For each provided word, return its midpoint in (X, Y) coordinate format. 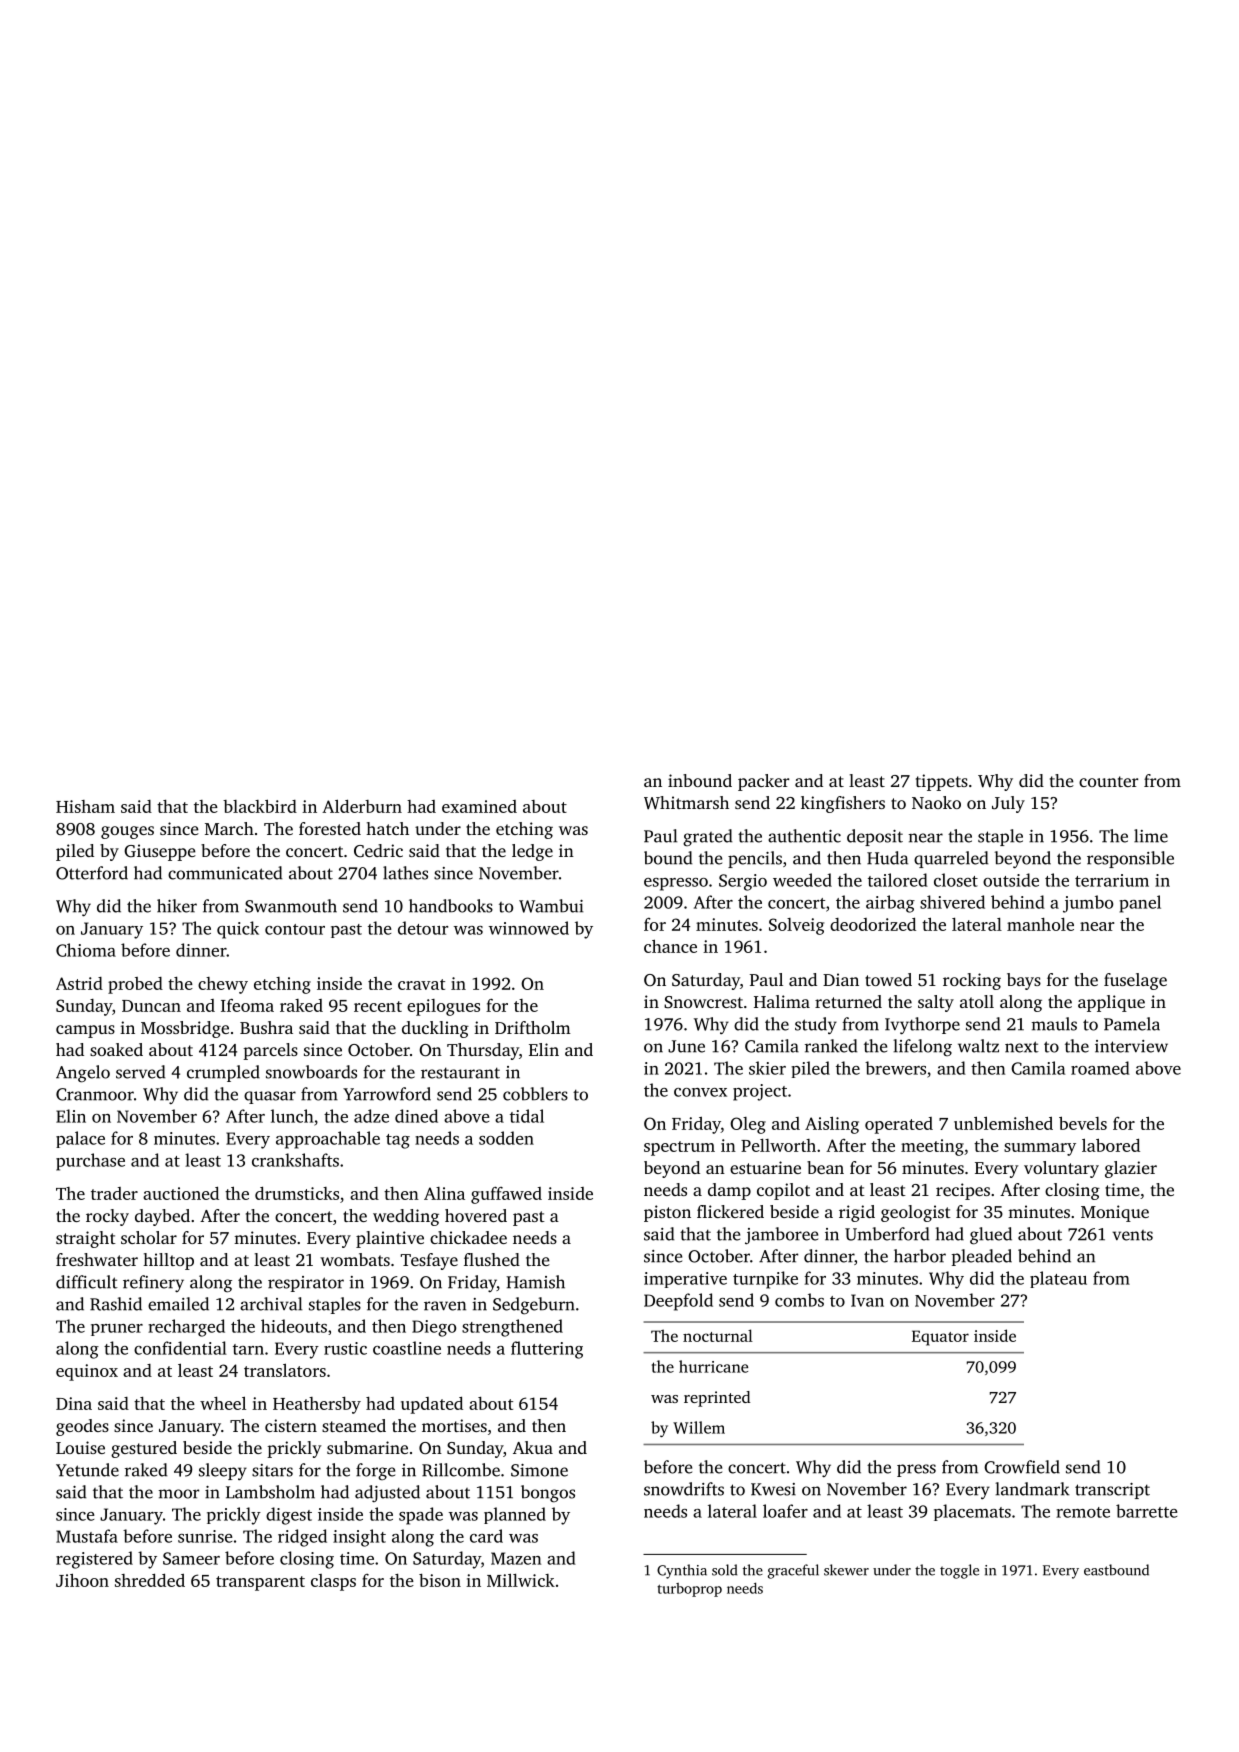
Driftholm (533, 1027)
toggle (959, 1571)
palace (80, 1139)
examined (479, 806)
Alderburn (362, 806)
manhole (1040, 924)
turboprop (689, 1590)
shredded (150, 1580)
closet (956, 880)
